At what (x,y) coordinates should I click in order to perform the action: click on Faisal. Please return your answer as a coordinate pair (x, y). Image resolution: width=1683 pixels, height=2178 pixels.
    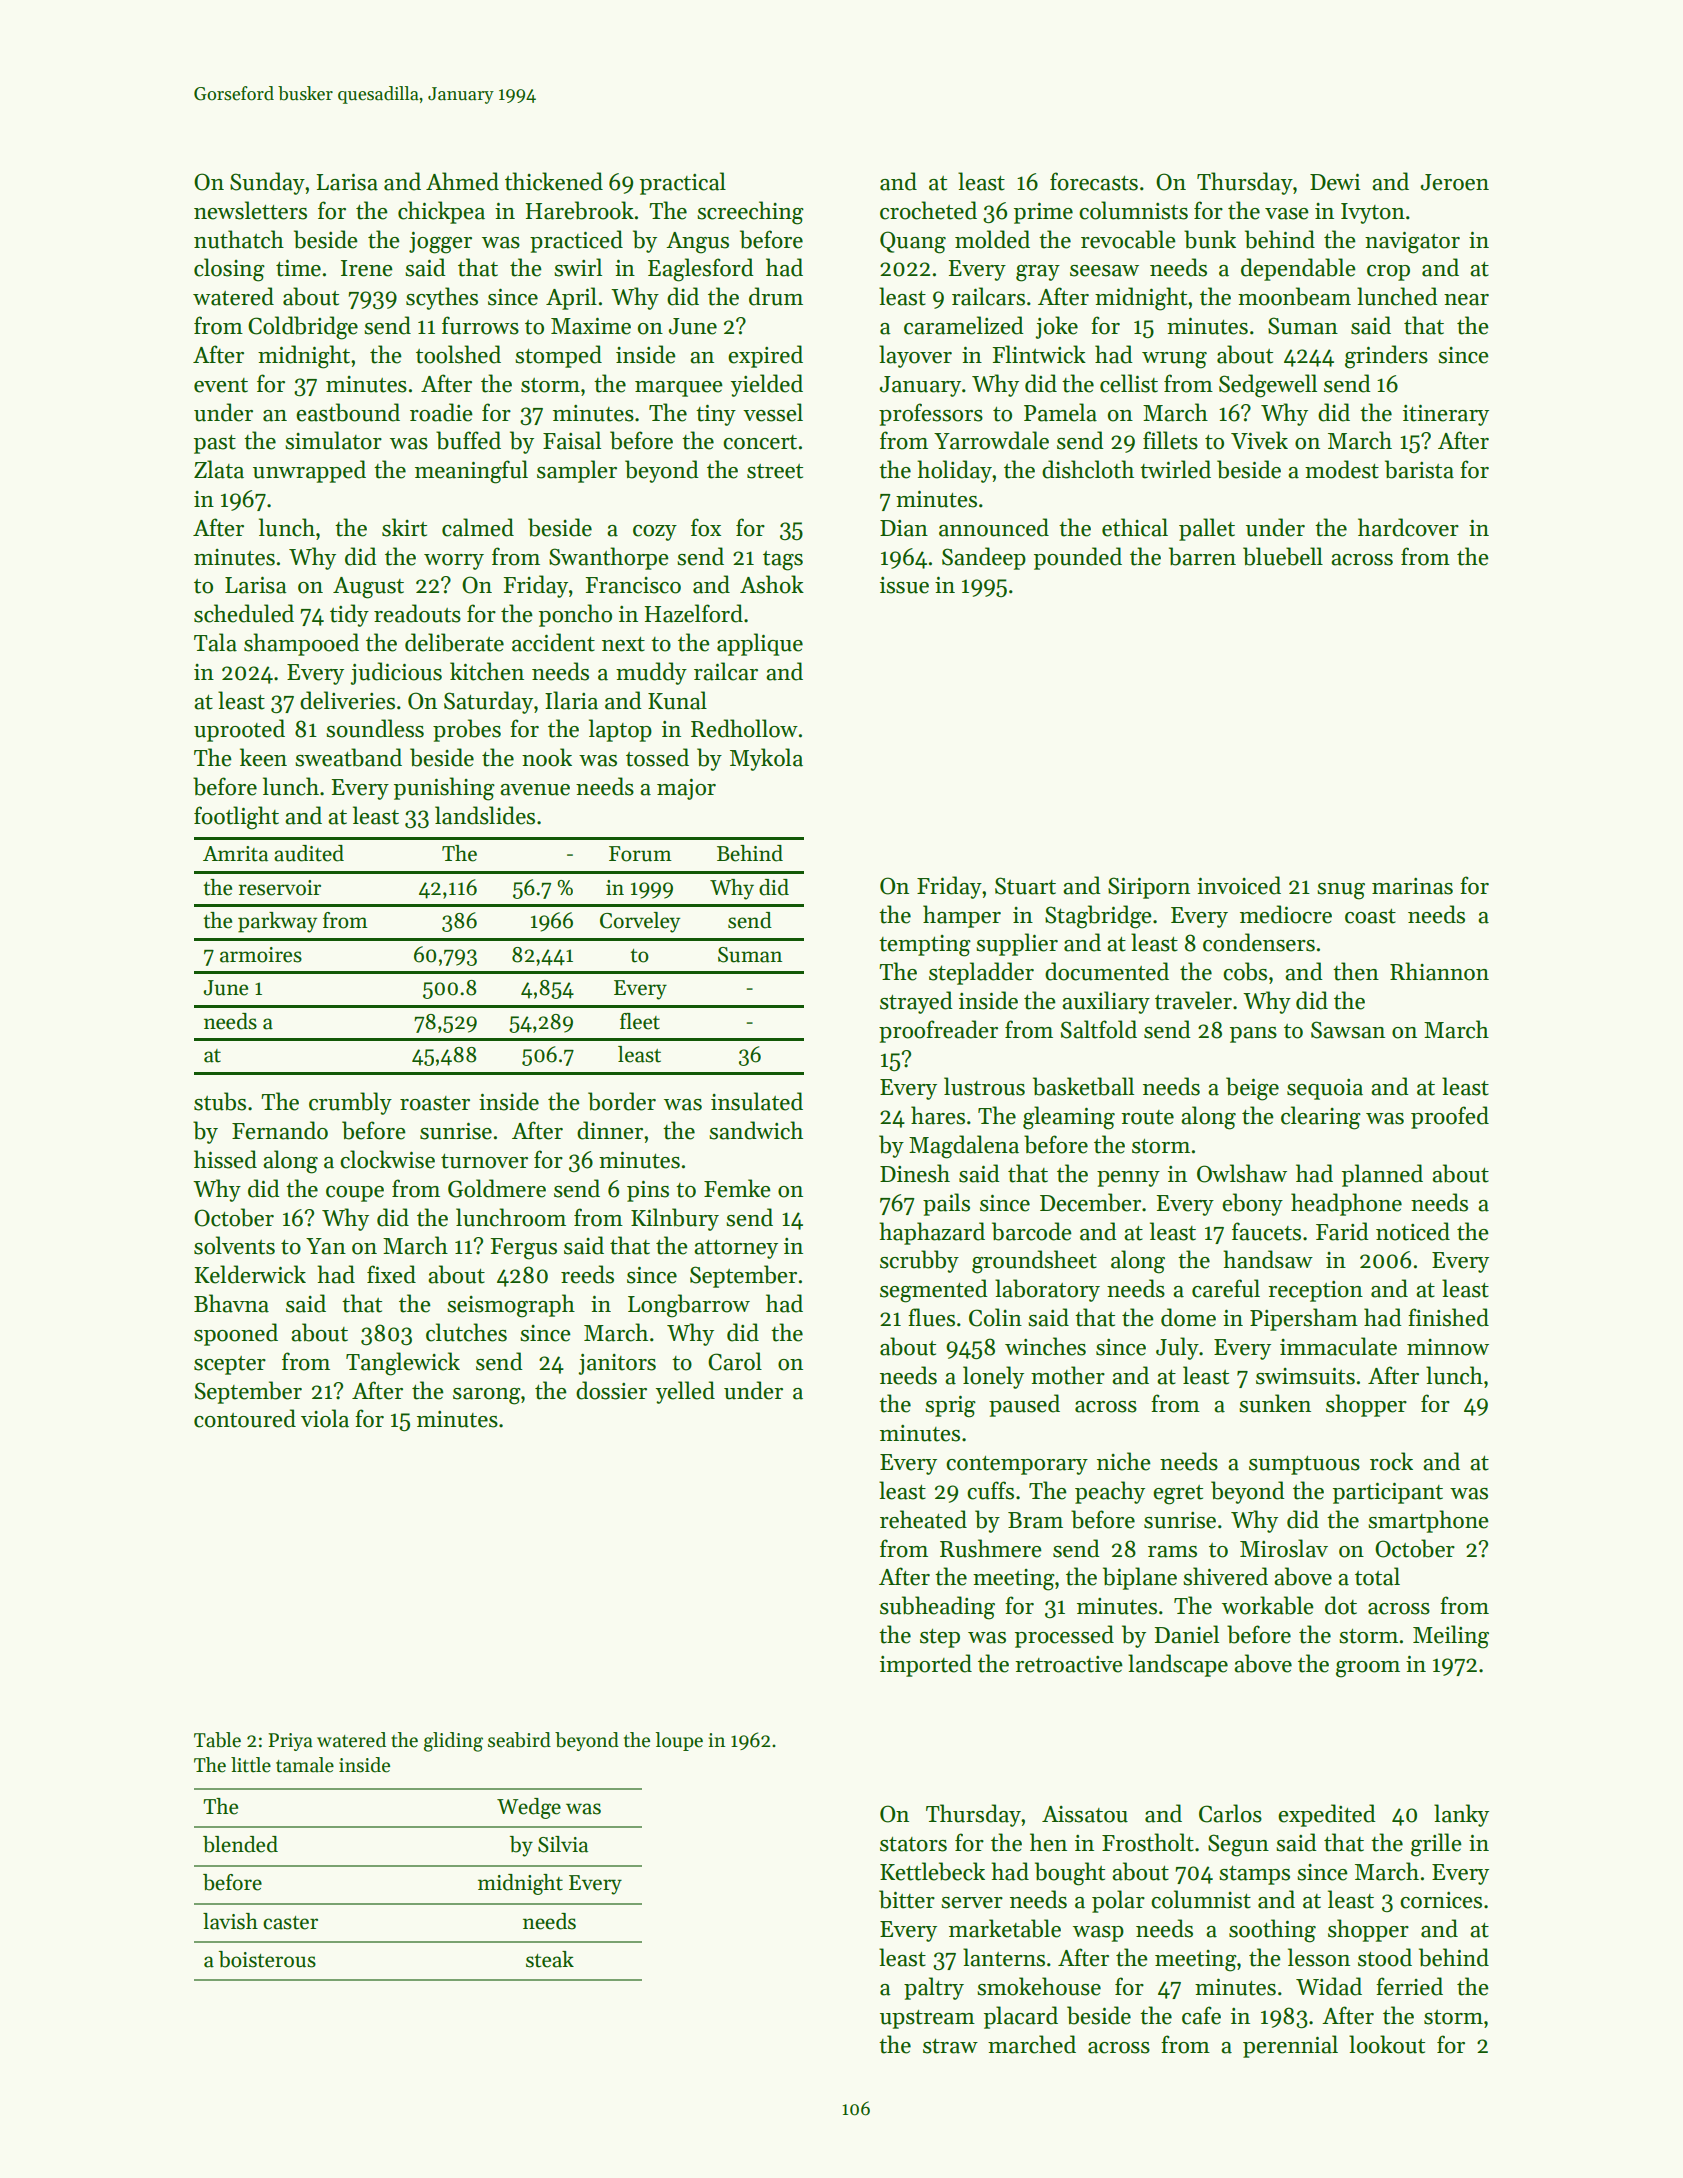
    Looking at the image, I should click on (572, 440).
